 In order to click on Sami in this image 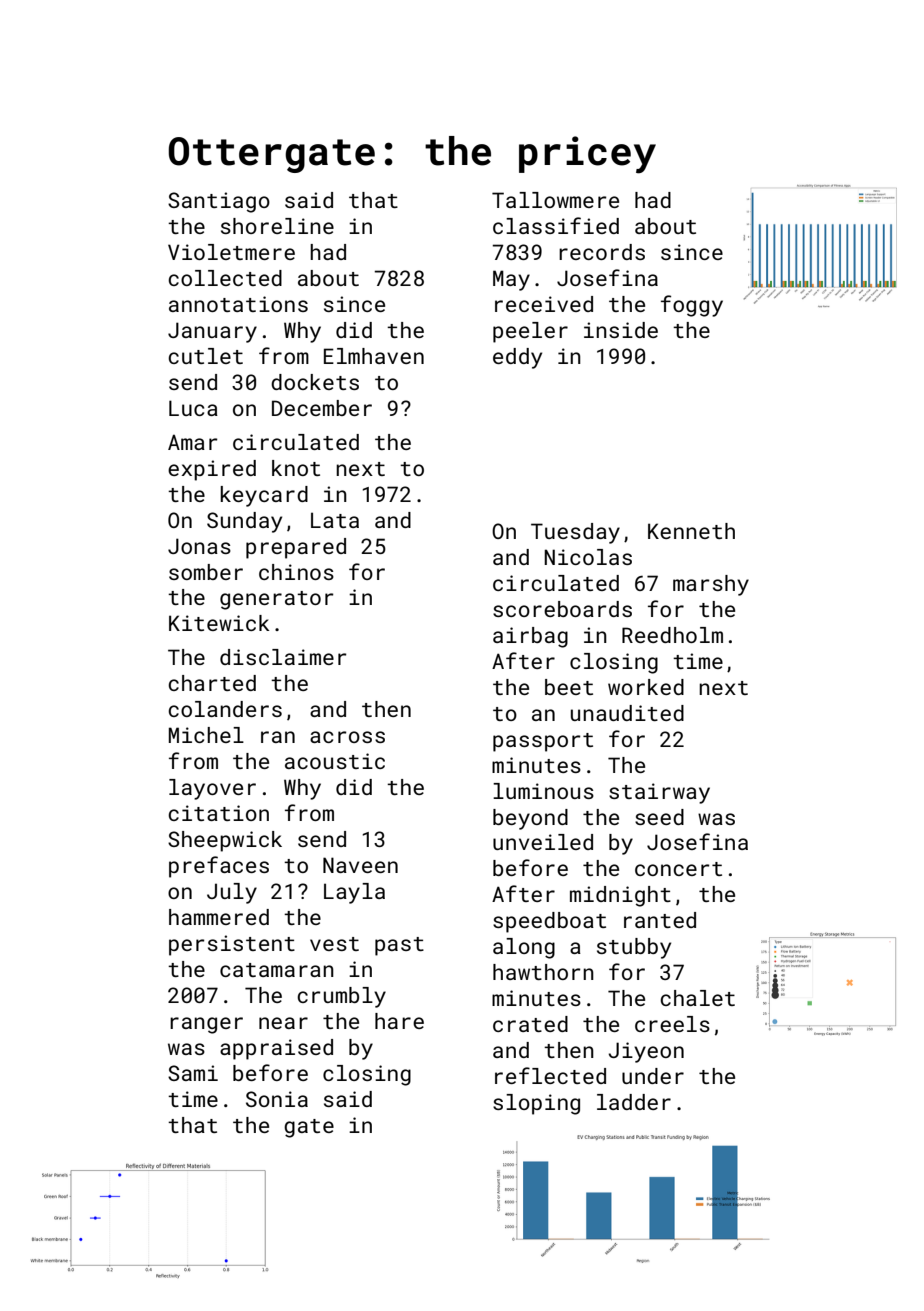, I will do `click(193, 1073)`.
